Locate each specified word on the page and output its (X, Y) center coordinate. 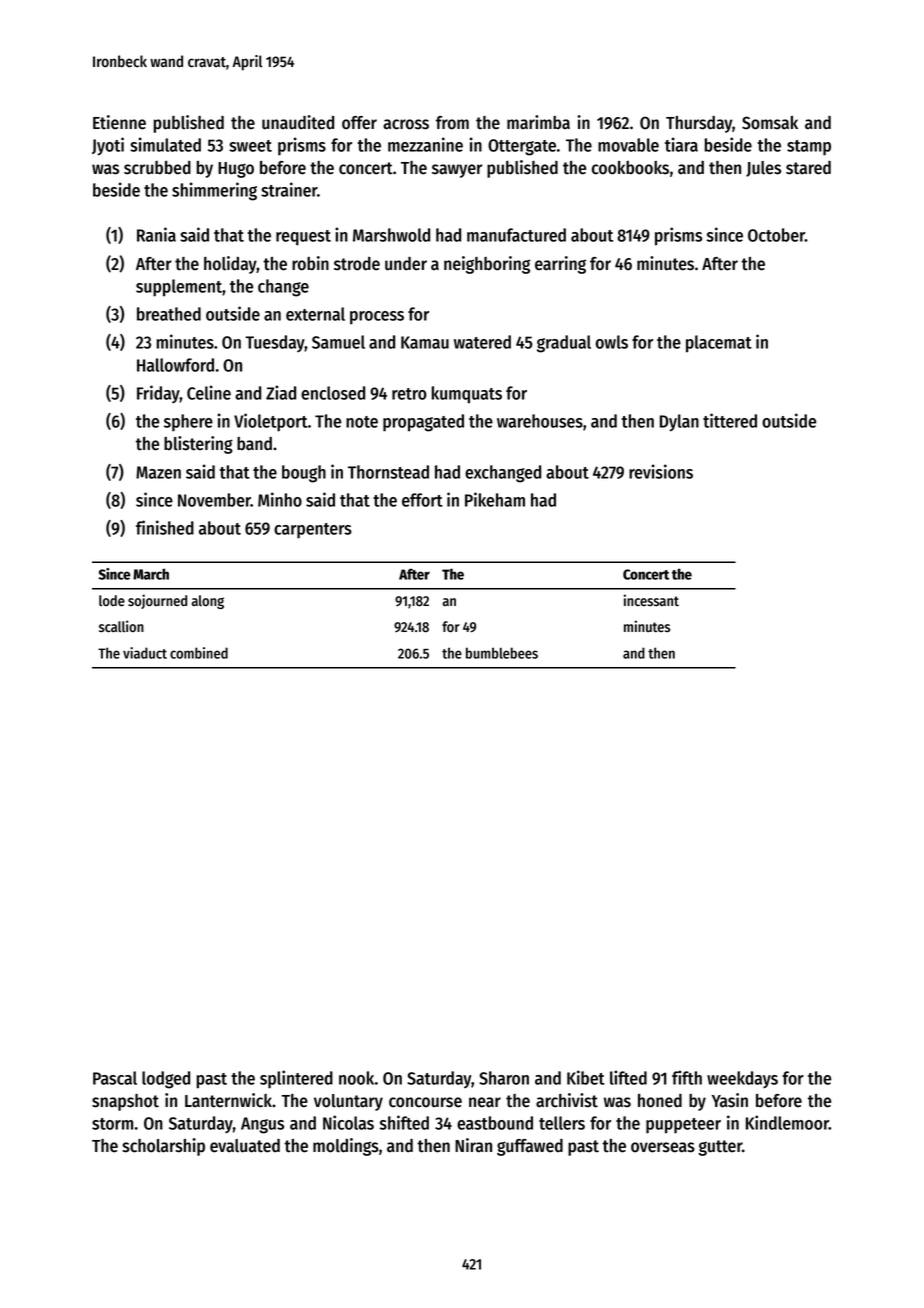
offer (359, 123)
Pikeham (495, 499)
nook (356, 1078)
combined (199, 653)
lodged (166, 1080)
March (151, 574)
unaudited (298, 122)
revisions (661, 471)
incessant (651, 600)
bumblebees (502, 653)
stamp (809, 148)
